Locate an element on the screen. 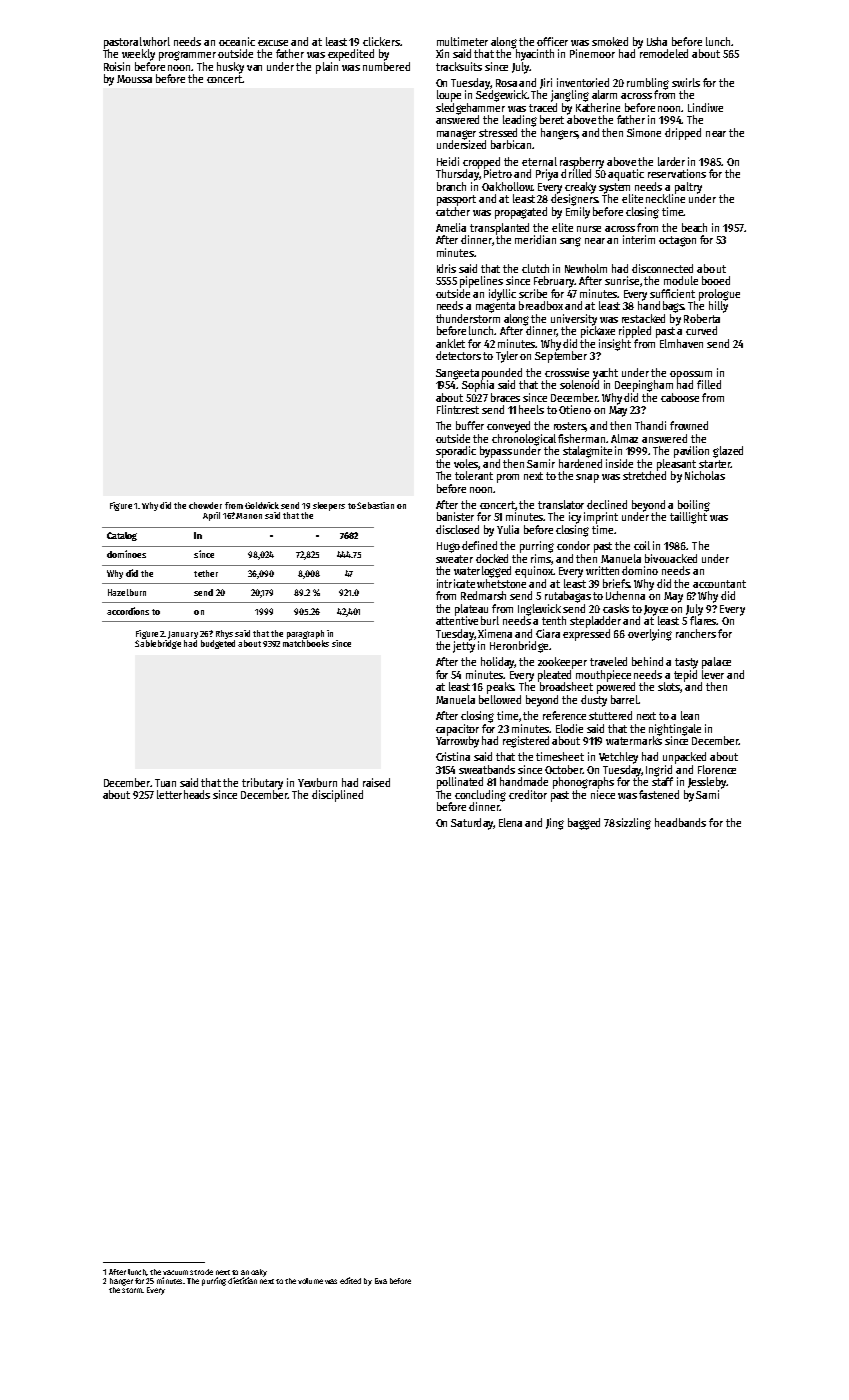 The image size is (849, 1400). Saturday is located at coordinates (472, 824).
